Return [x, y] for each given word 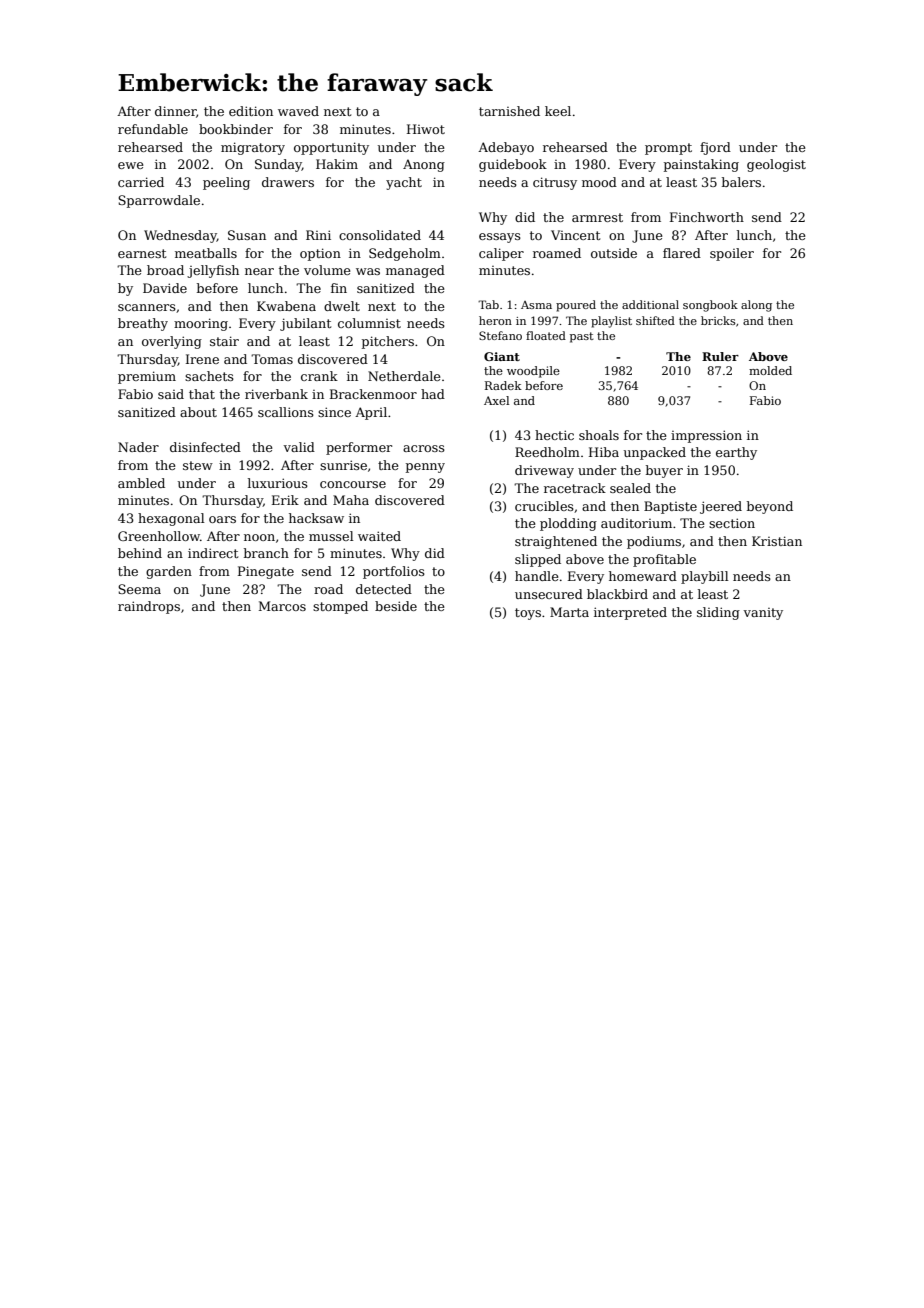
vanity [763, 614]
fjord [715, 148]
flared [682, 253]
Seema [139, 589]
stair [224, 341]
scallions [286, 412]
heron [495, 320]
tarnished [509, 111]
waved [298, 111]
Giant [502, 356]
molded [770, 370]
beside [396, 606]
